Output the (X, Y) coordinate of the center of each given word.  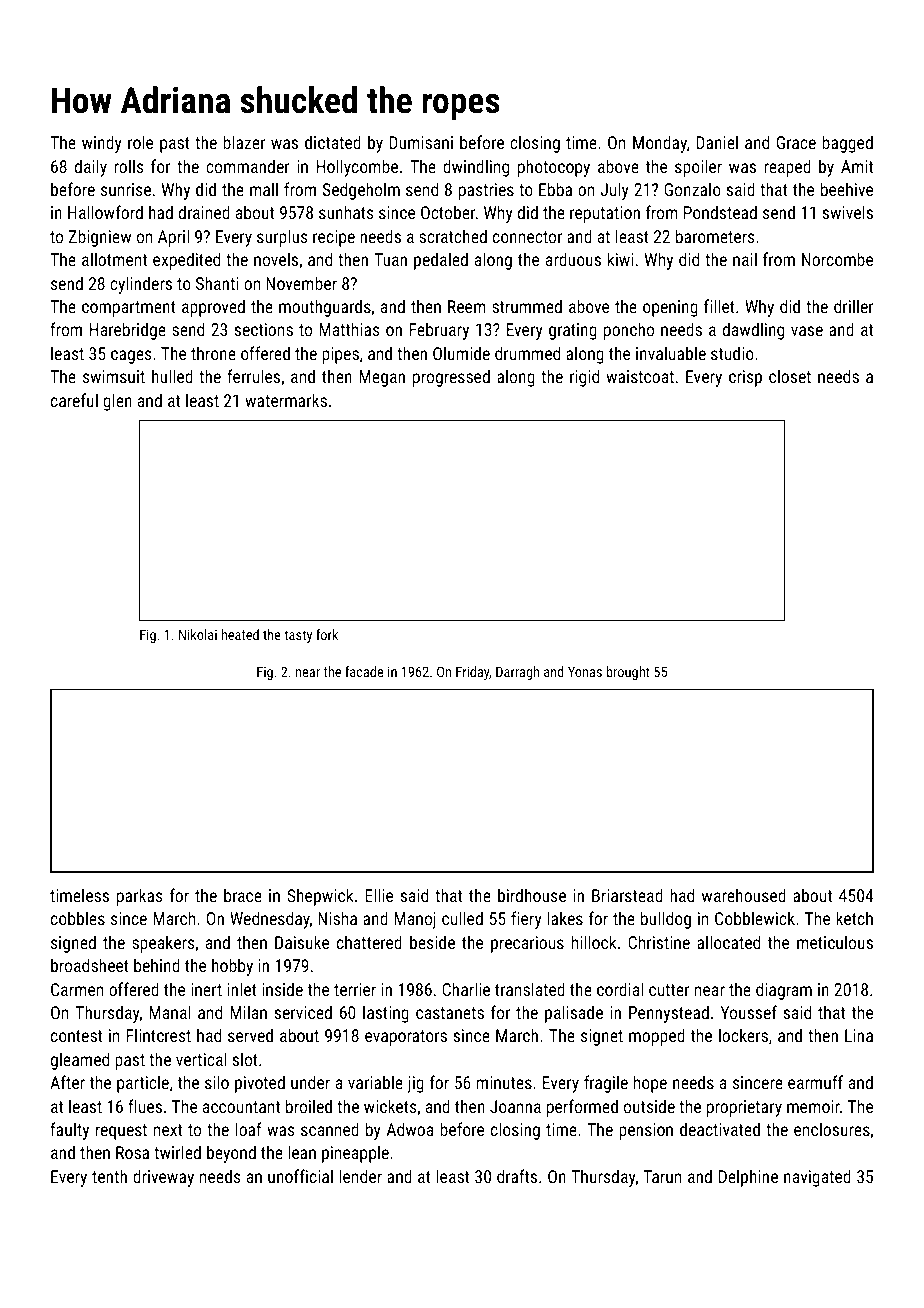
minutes (504, 1082)
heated (240, 634)
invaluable (671, 353)
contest (76, 1036)
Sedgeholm (361, 191)
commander (248, 166)
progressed (451, 378)
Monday (660, 144)
